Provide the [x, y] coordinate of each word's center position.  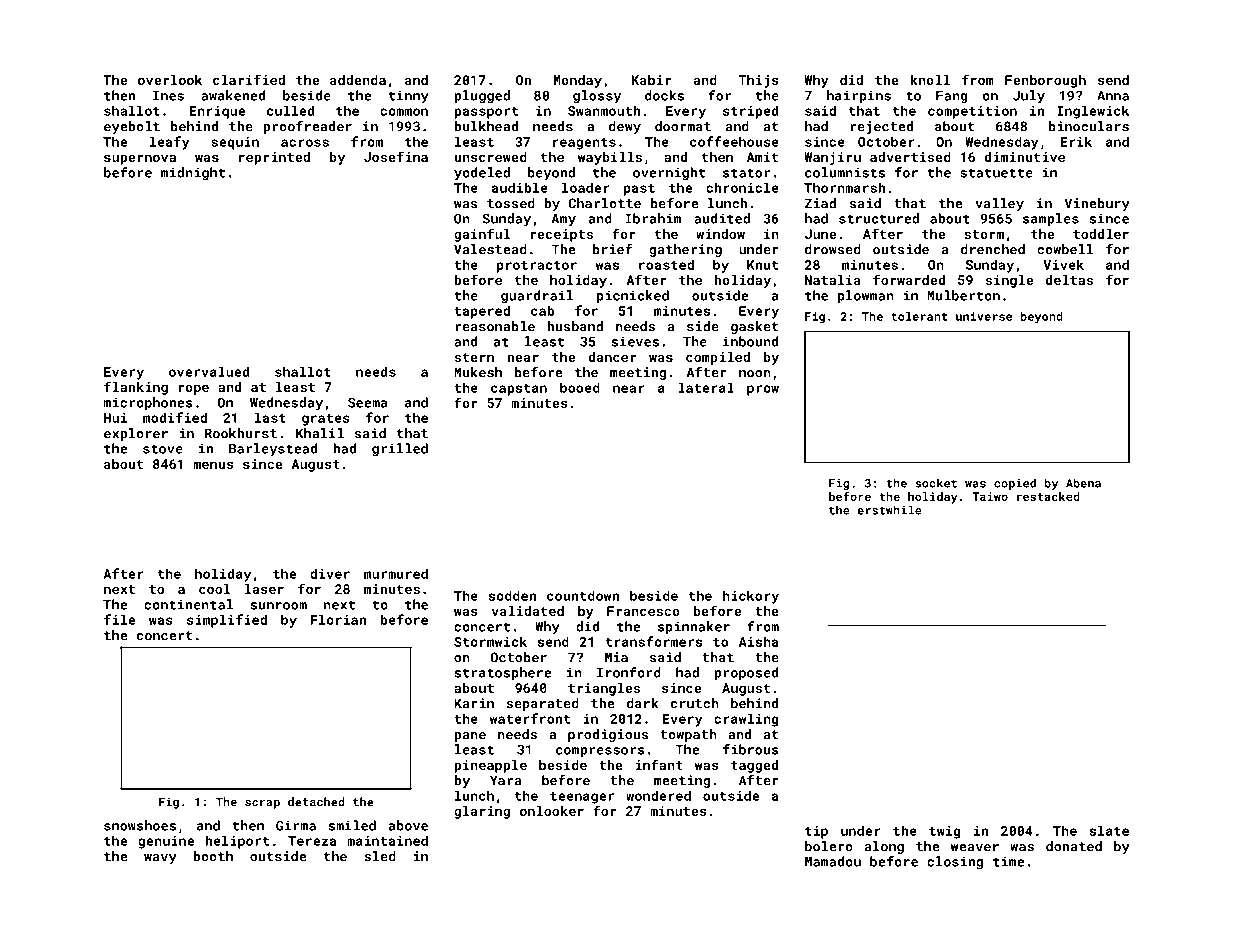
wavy [160, 859]
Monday [578, 81]
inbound [750, 341]
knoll [930, 80]
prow [763, 390]
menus [214, 465]
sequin [235, 143]
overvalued [209, 371]
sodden [512, 595]
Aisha [758, 641]
